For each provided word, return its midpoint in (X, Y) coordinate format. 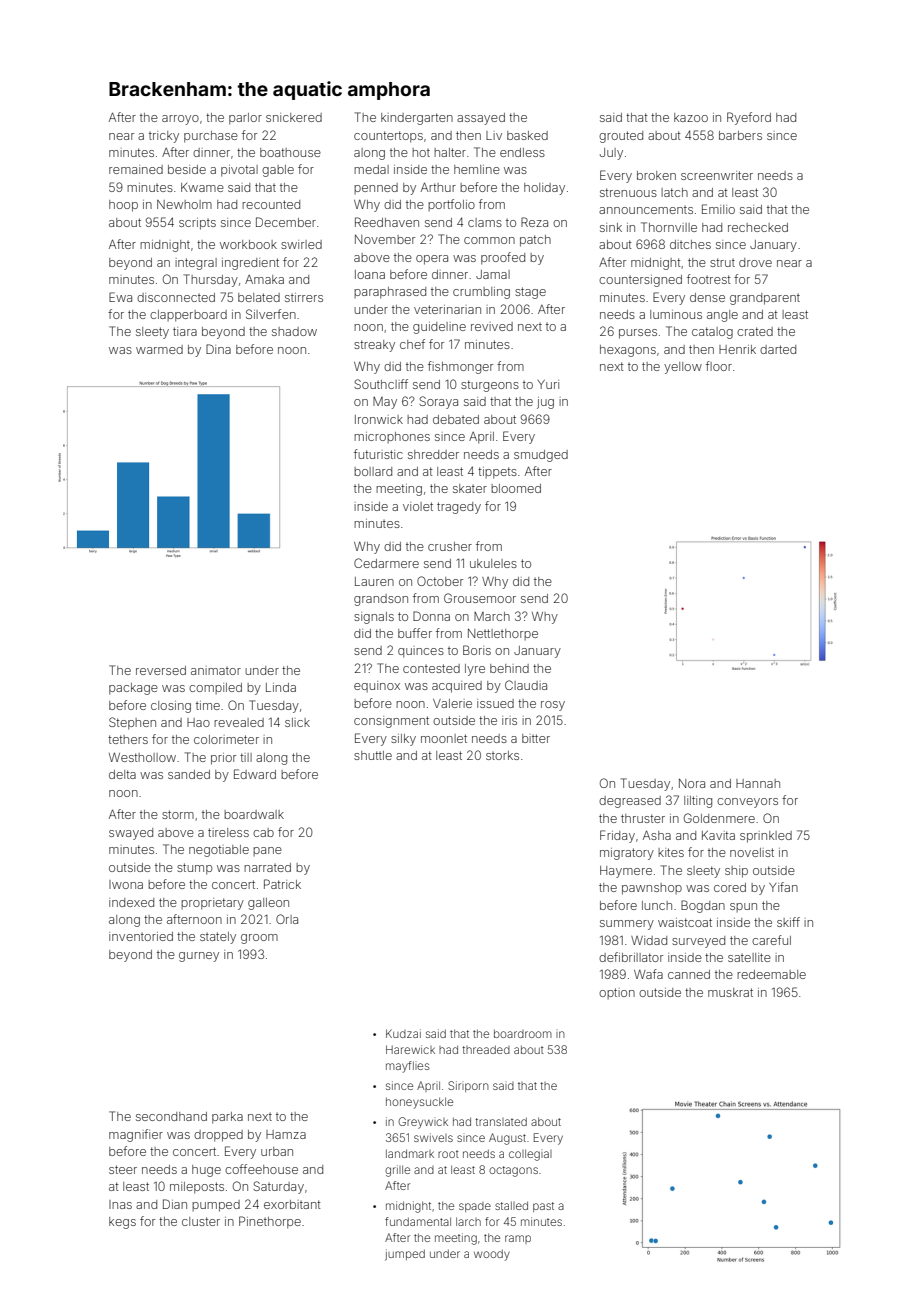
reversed (161, 670)
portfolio (451, 205)
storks (502, 755)
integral (196, 264)
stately (218, 938)
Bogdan (703, 906)
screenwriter (717, 175)
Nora (692, 783)
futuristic (378, 454)
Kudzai (403, 1033)
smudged (541, 456)
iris (509, 720)
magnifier (136, 1135)
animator (216, 670)
